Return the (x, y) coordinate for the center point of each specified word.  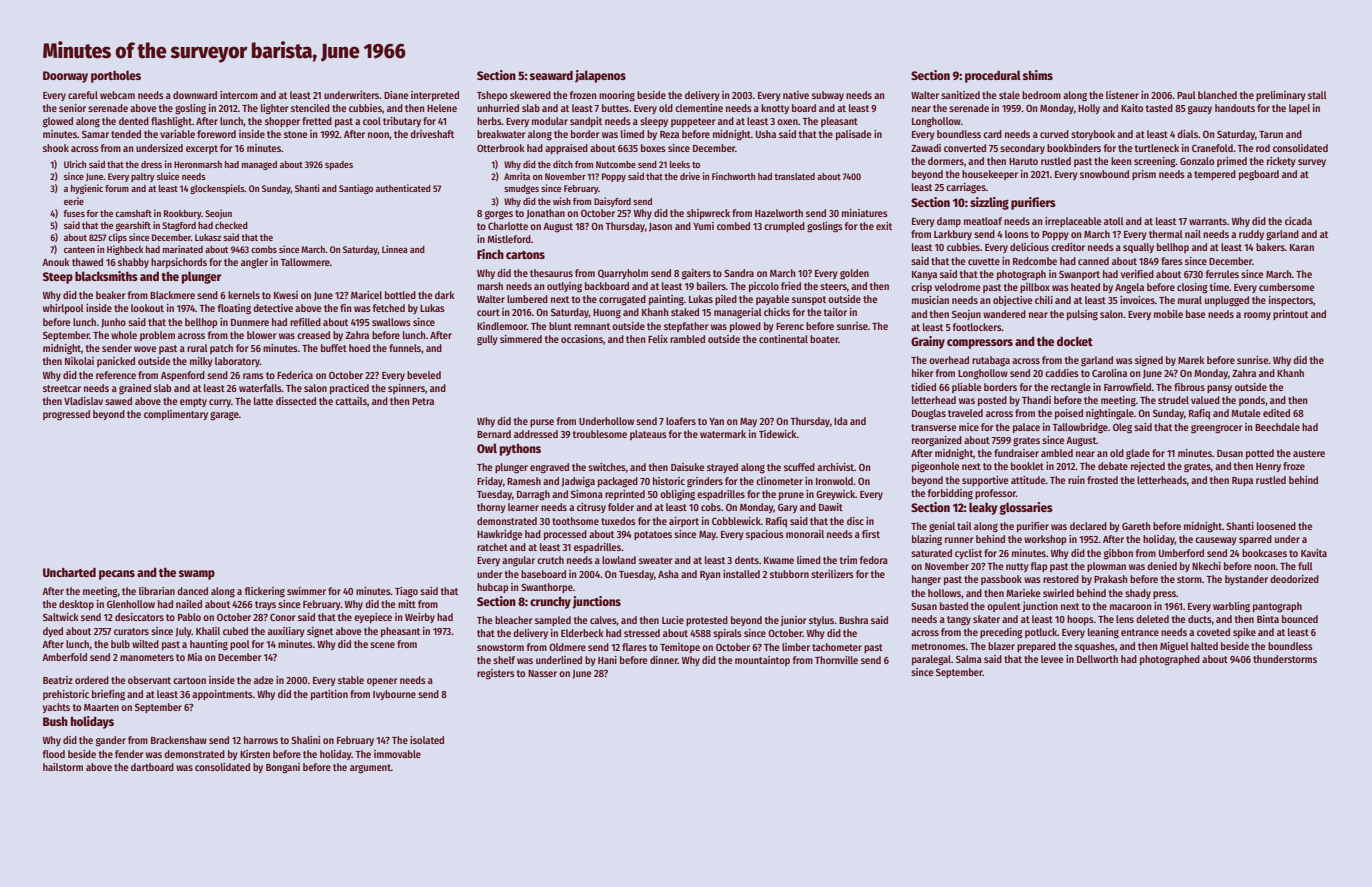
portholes (116, 76)
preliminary (1281, 96)
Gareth (1136, 526)
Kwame (779, 560)
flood (54, 754)
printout (1290, 315)
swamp (197, 575)
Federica (295, 375)
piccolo (764, 287)
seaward (551, 75)
